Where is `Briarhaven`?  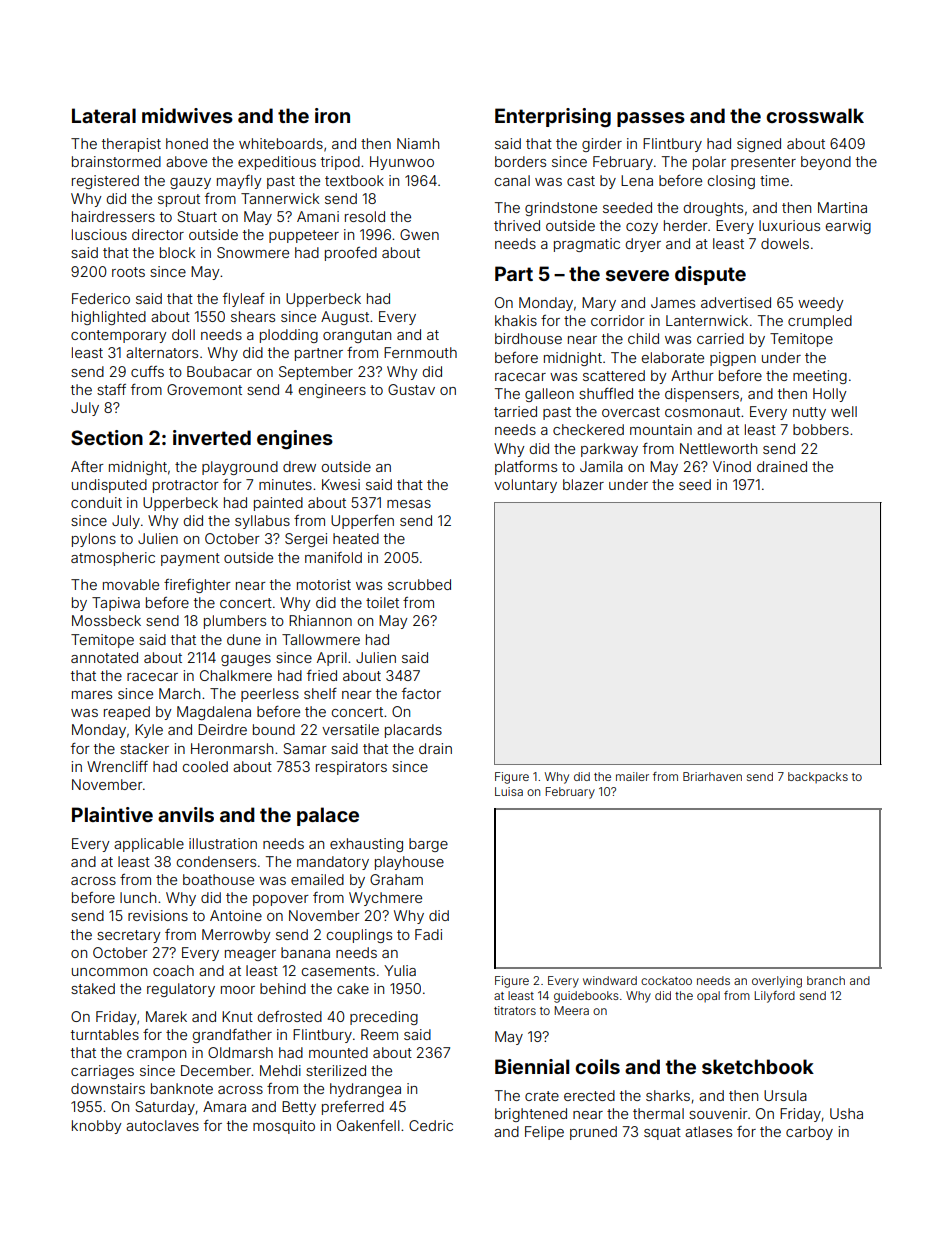 Briarhaven is located at coordinates (712, 776).
